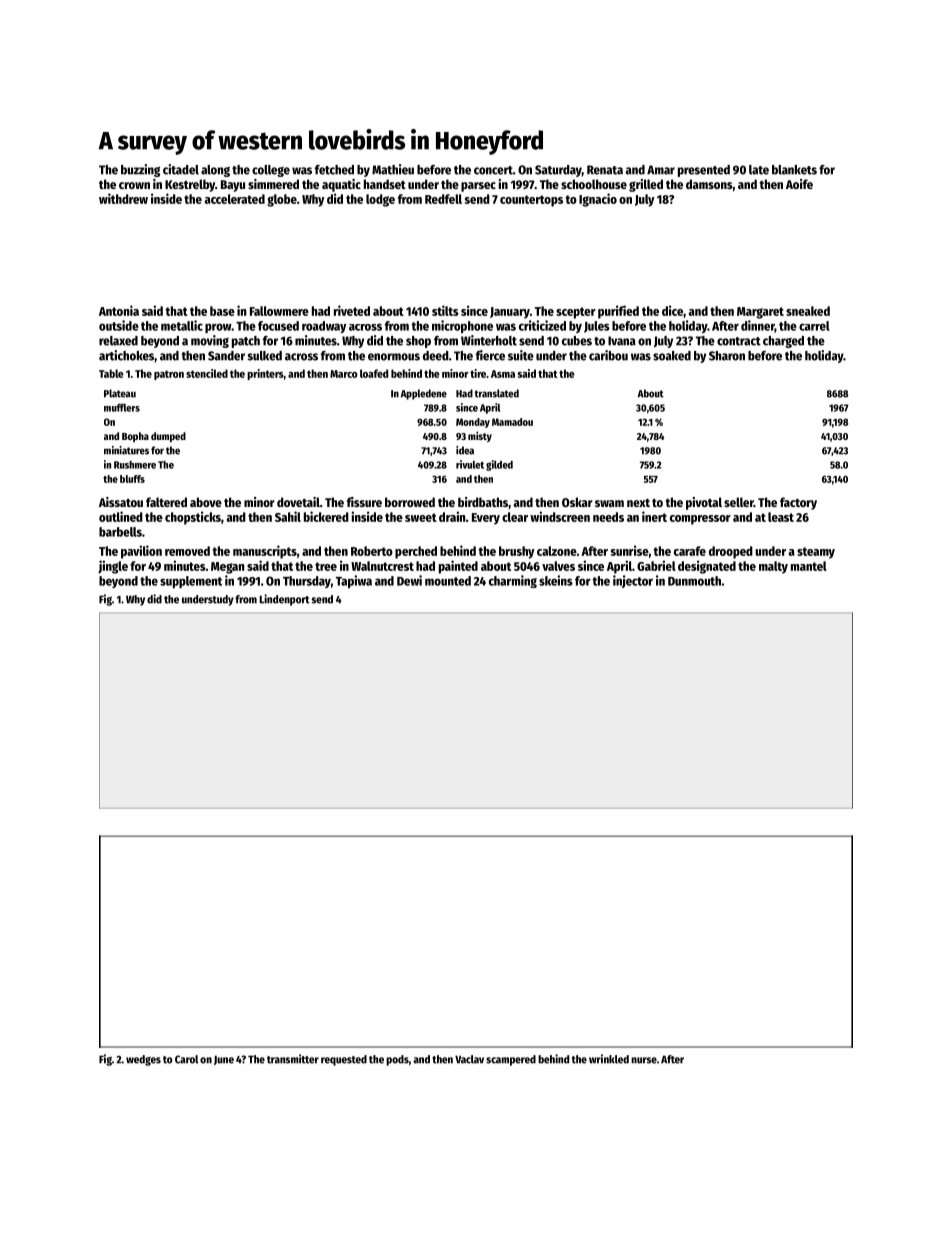 This screenshot has width=952, height=1233. I want to click on concert, so click(493, 170).
